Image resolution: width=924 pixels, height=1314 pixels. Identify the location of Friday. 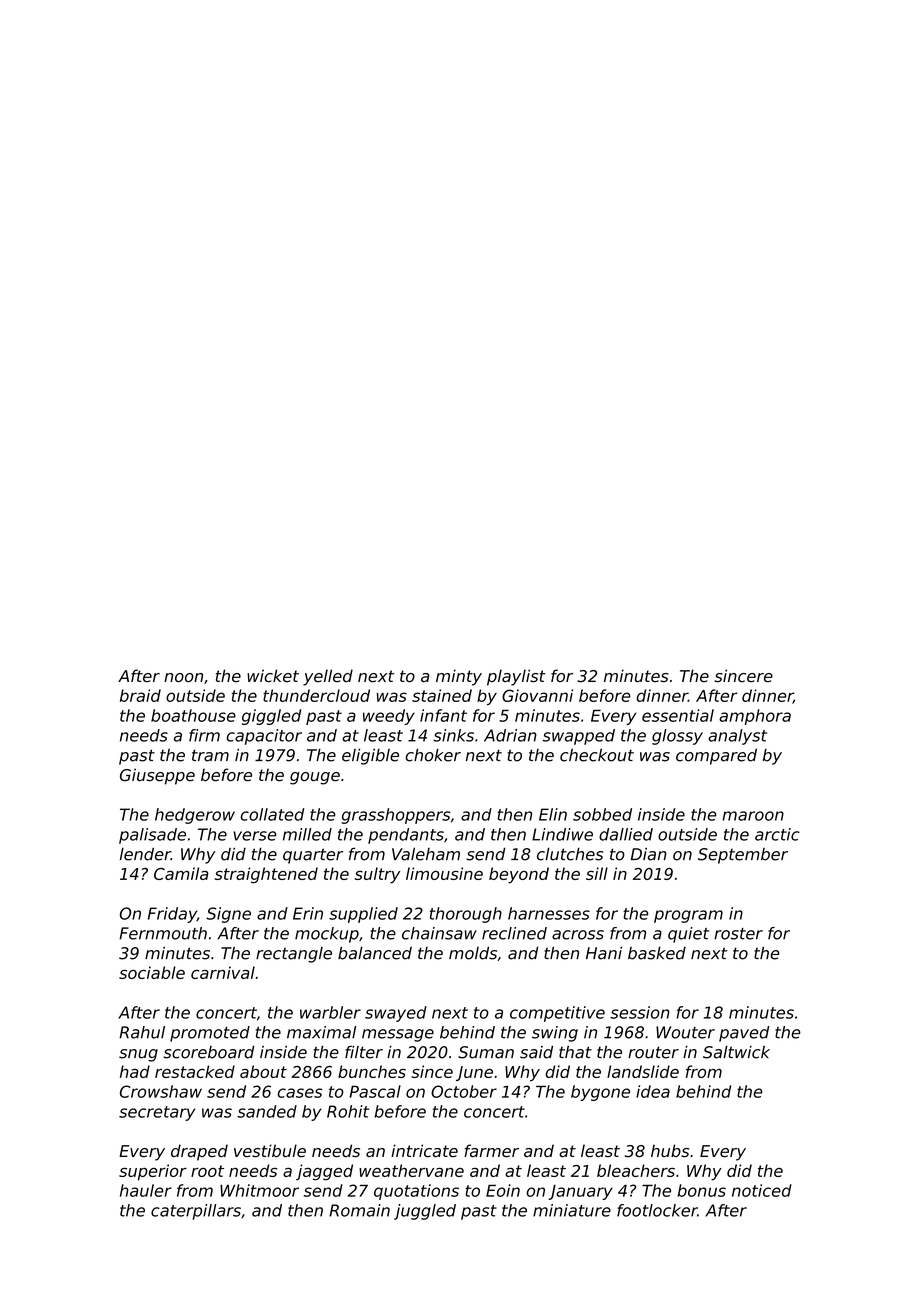
(172, 915).
